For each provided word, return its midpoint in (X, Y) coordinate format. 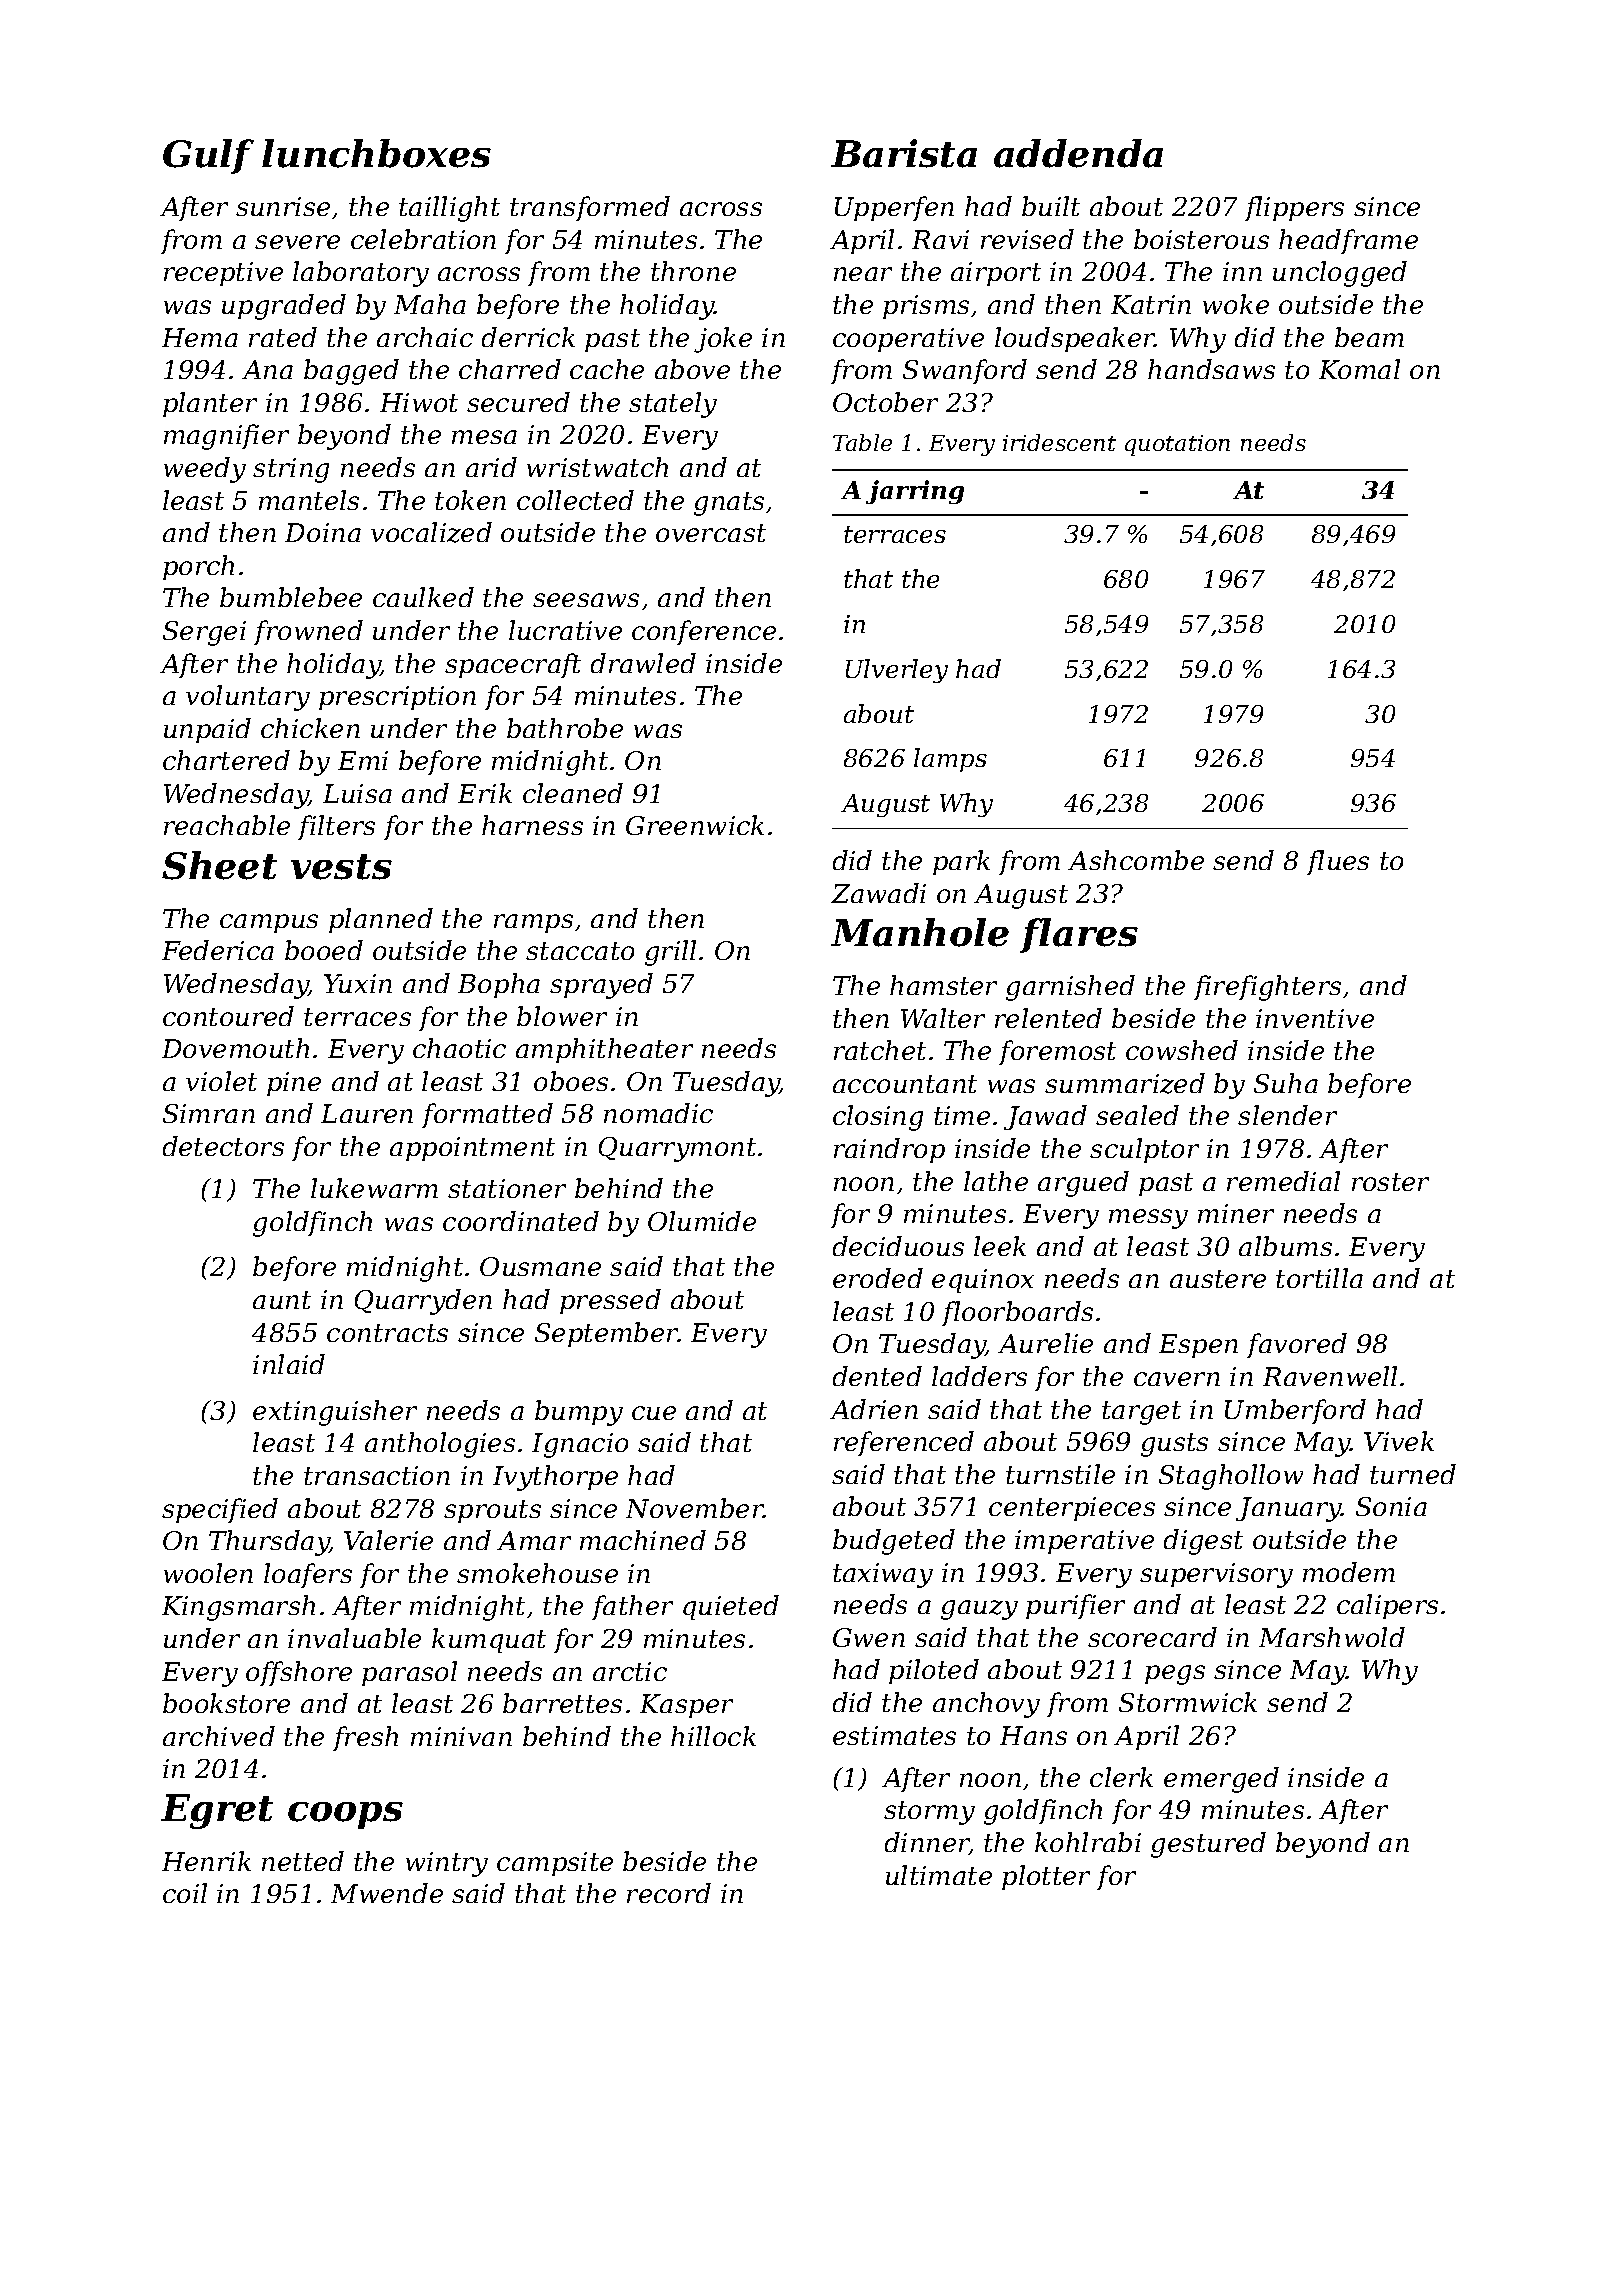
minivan (461, 1736)
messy (1148, 1219)
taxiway (883, 1575)
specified (220, 1510)
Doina (323, 532)
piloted (934, 1671)
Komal (1359, 369)
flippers (1294, 208)
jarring (915, 492)
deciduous (898, 1246)
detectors (223, 1146)
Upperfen (894, 208)
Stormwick (1188, 1702)
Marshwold (1332, 1637)
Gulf (208, 156)
